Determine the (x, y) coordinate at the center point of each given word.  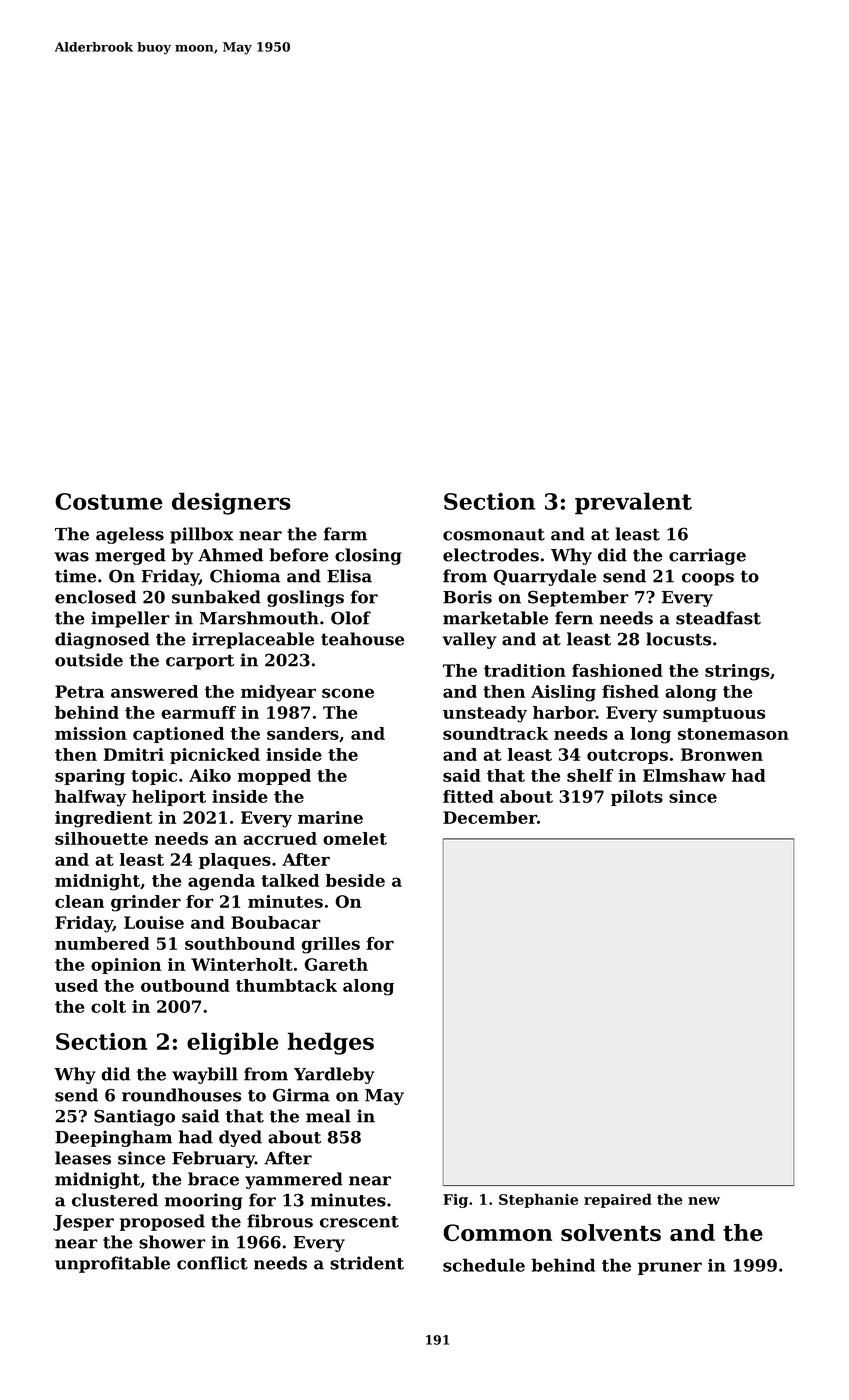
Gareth (336, 964)
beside (355, 880)
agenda (221, 882)
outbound (185, 985)
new (704, 1201)
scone (348, 693)
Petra (79, 691)
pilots (637, 798)
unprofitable (112, 1264)
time (75, 576)
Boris (467, 597)
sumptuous (714, 714)
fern (574, 618)
